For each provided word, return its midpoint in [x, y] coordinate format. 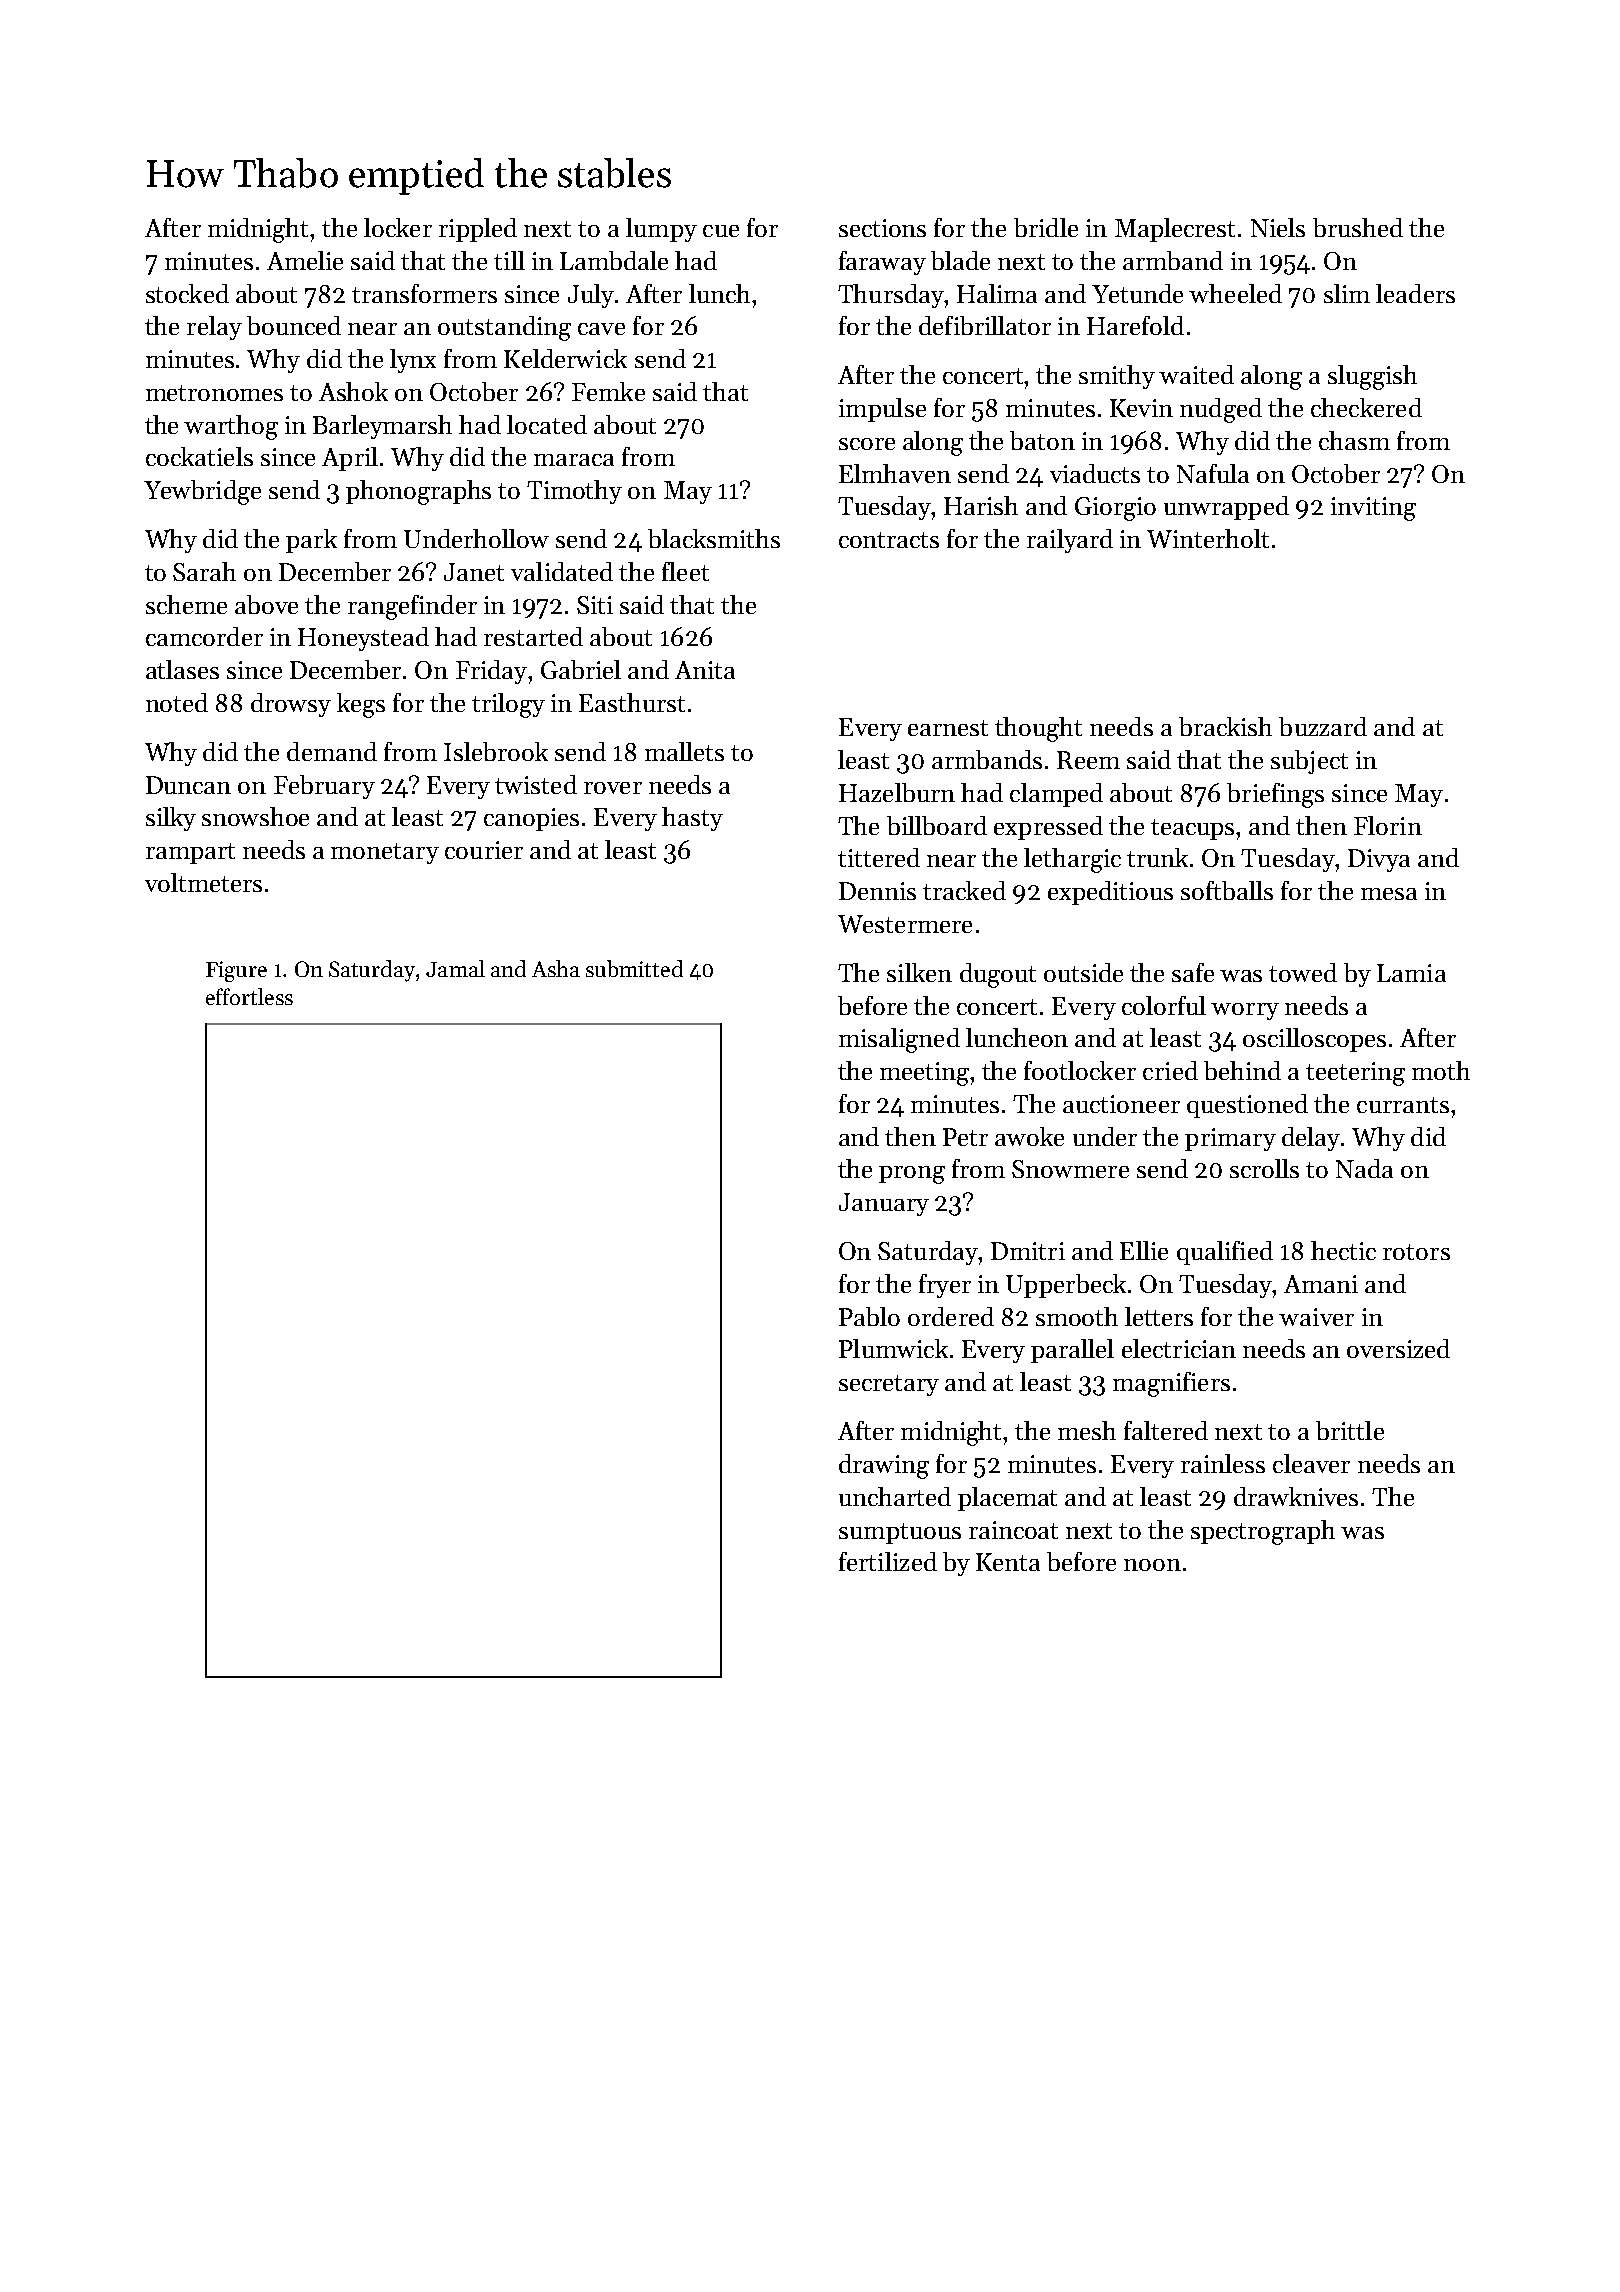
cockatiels [199, 456]
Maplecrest [1175, 230]
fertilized [888, 1561]
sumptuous [900, 1533]
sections [882, 228]
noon [1152, 1565]
